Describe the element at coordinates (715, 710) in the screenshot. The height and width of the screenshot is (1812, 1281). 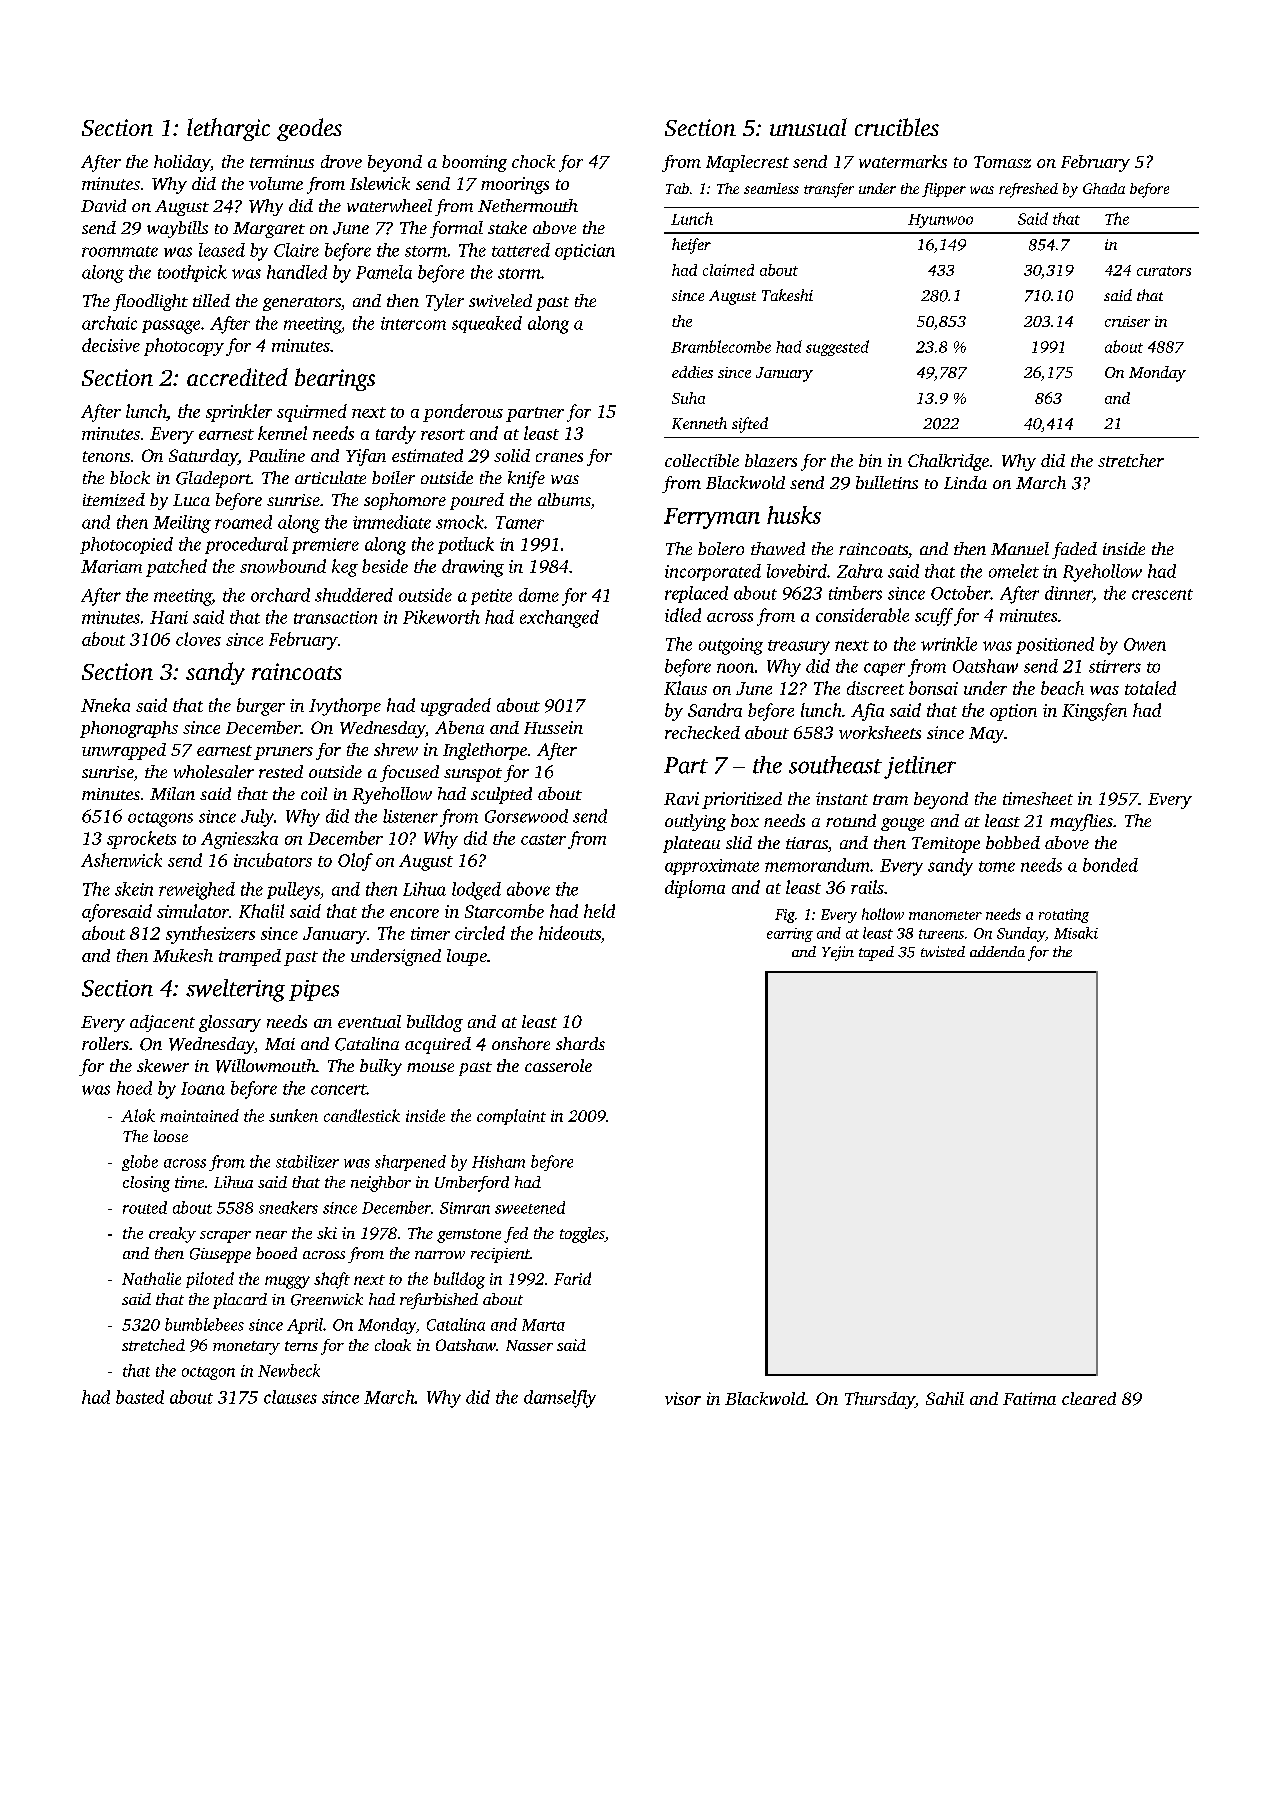
I see `Sandra` at that location.
